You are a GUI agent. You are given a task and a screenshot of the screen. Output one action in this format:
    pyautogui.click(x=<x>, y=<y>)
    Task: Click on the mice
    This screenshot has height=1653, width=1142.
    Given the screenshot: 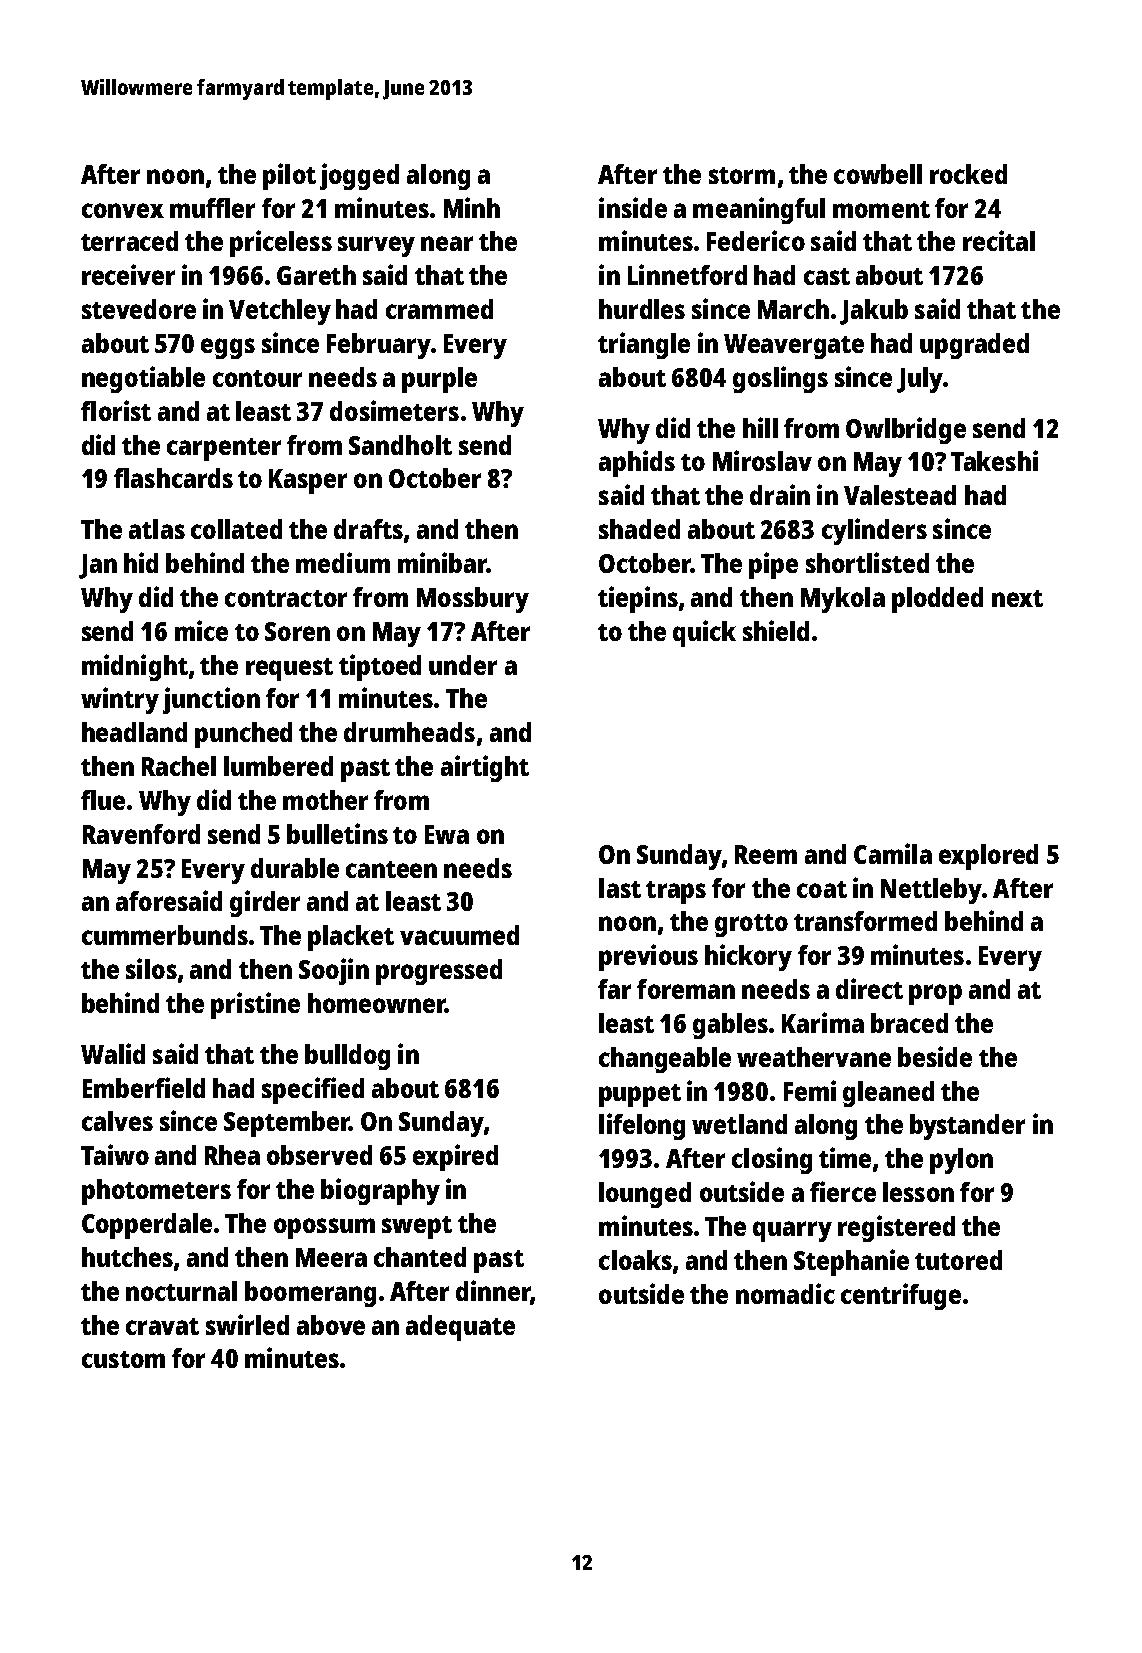 What is the action you would take?
    pyautogui.click(x=201, y=630)
